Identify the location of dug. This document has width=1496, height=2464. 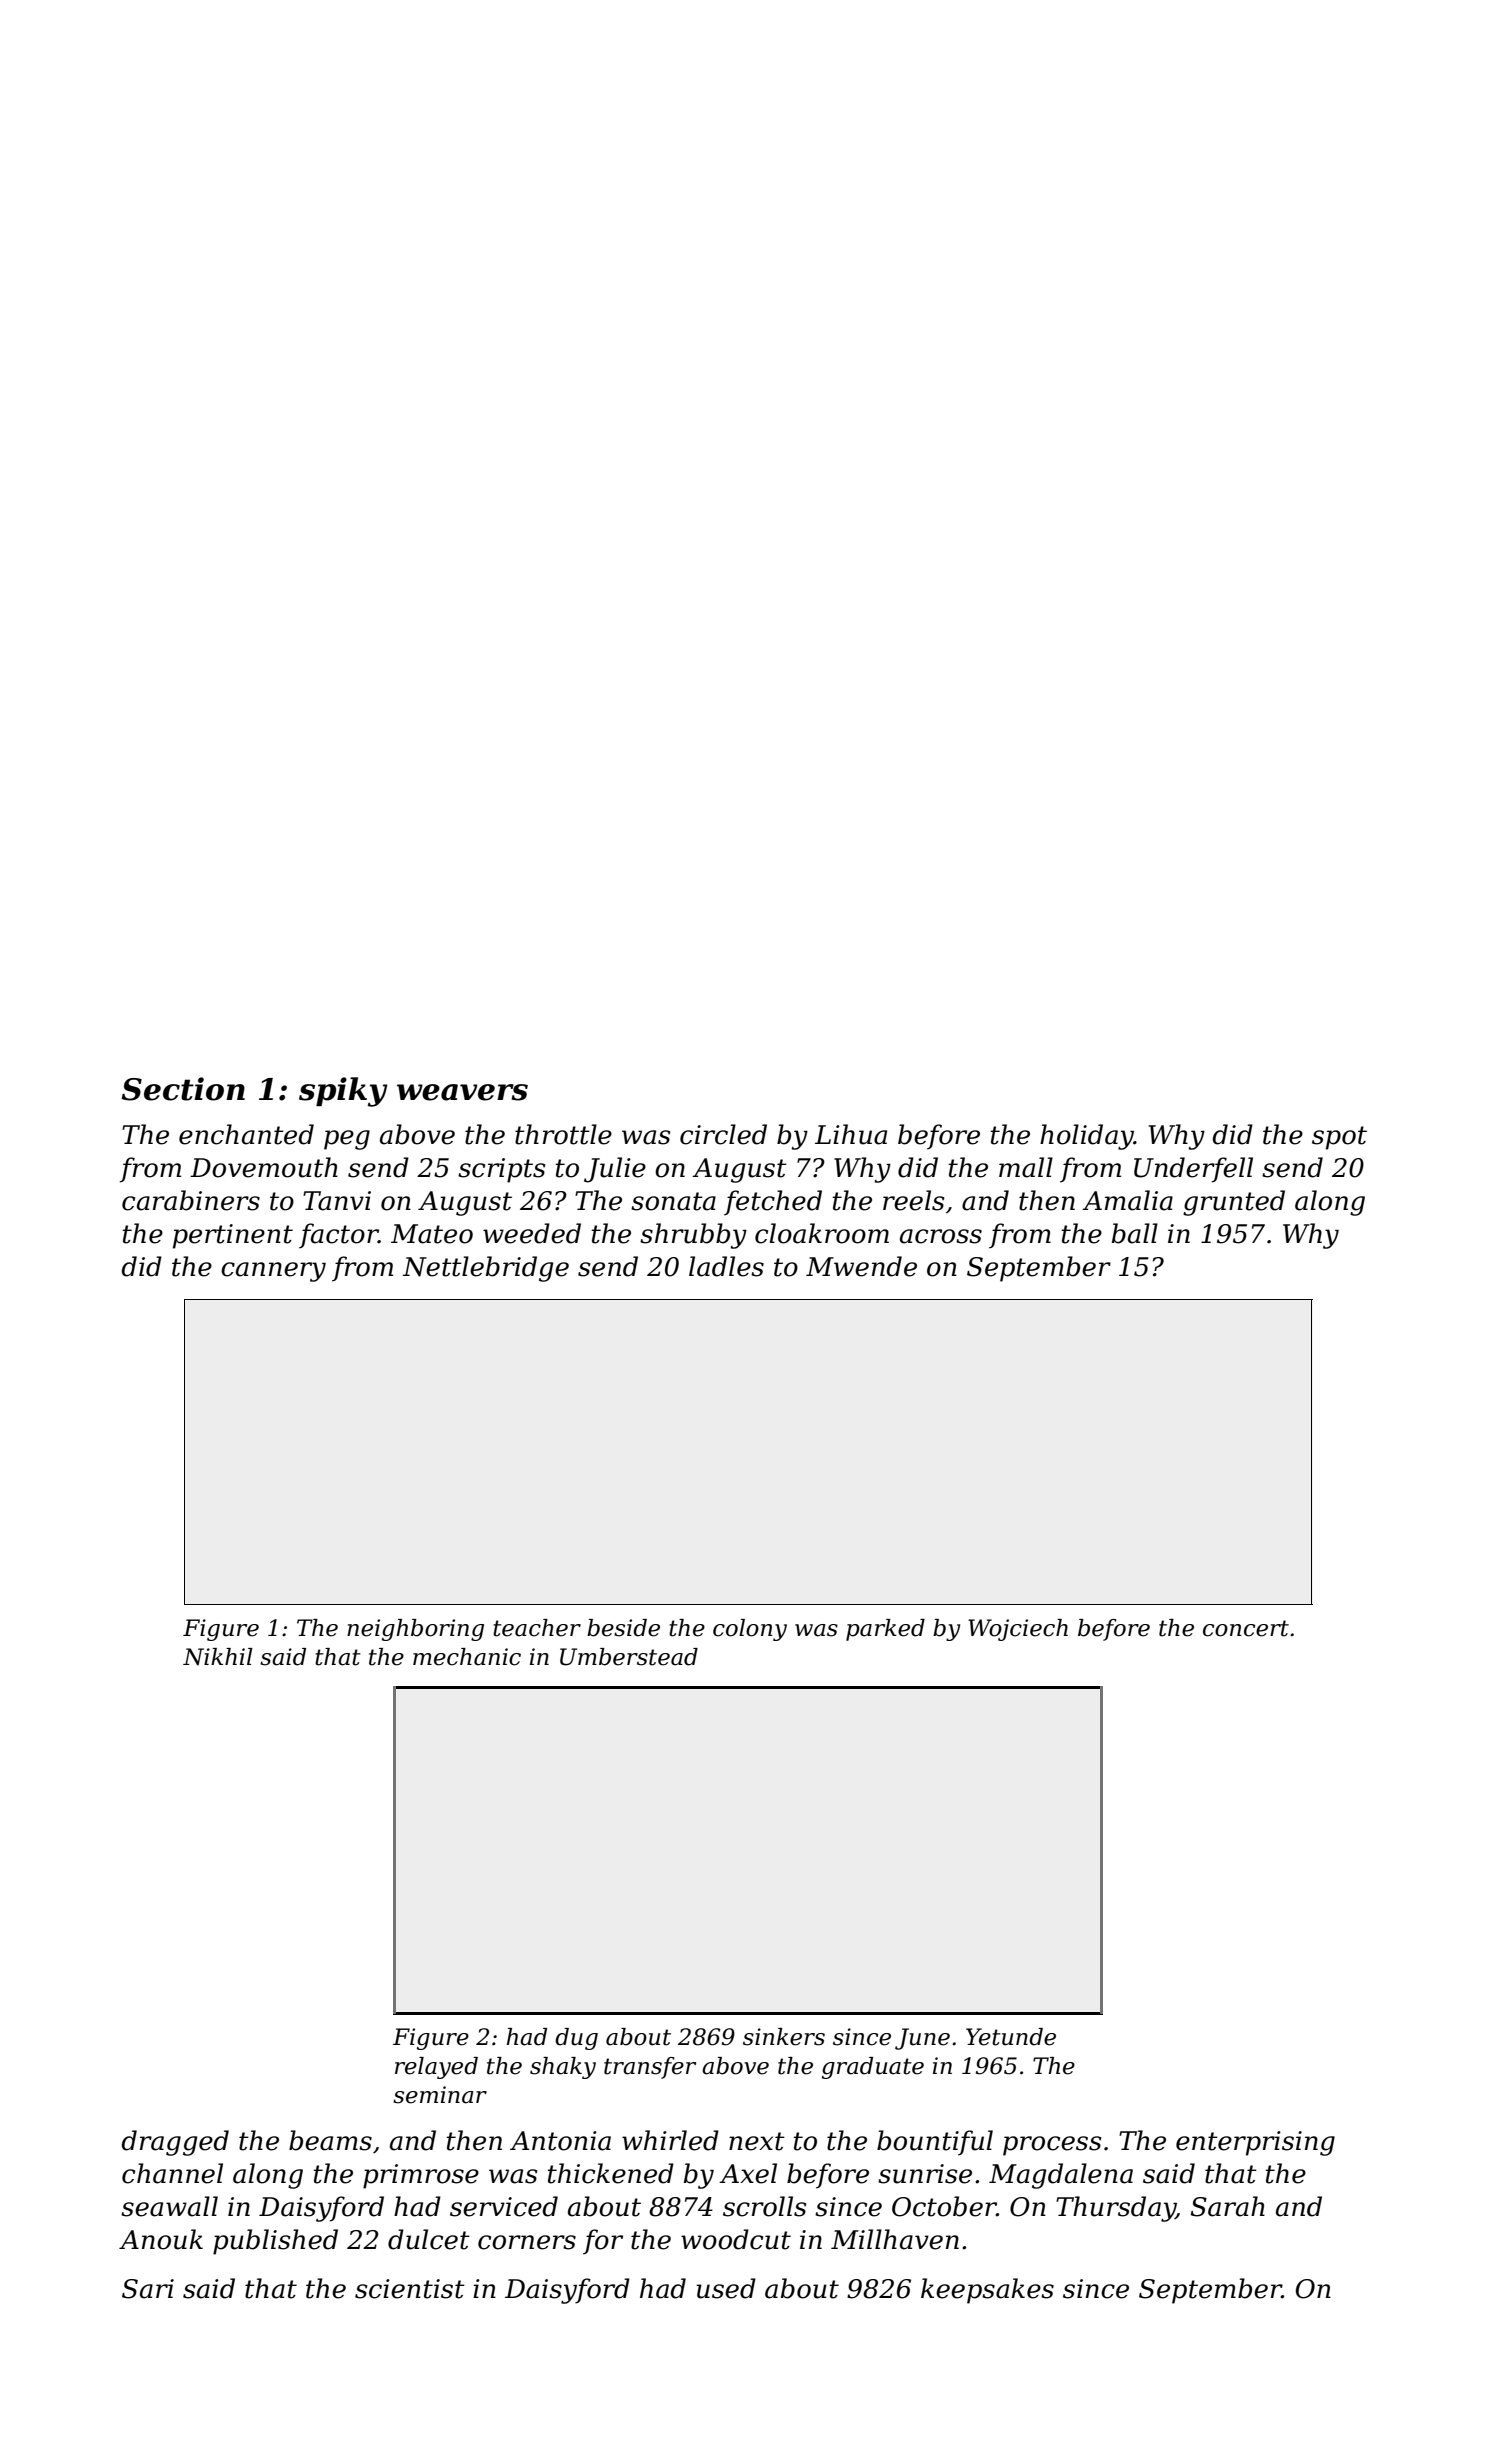
(576, 2039).
